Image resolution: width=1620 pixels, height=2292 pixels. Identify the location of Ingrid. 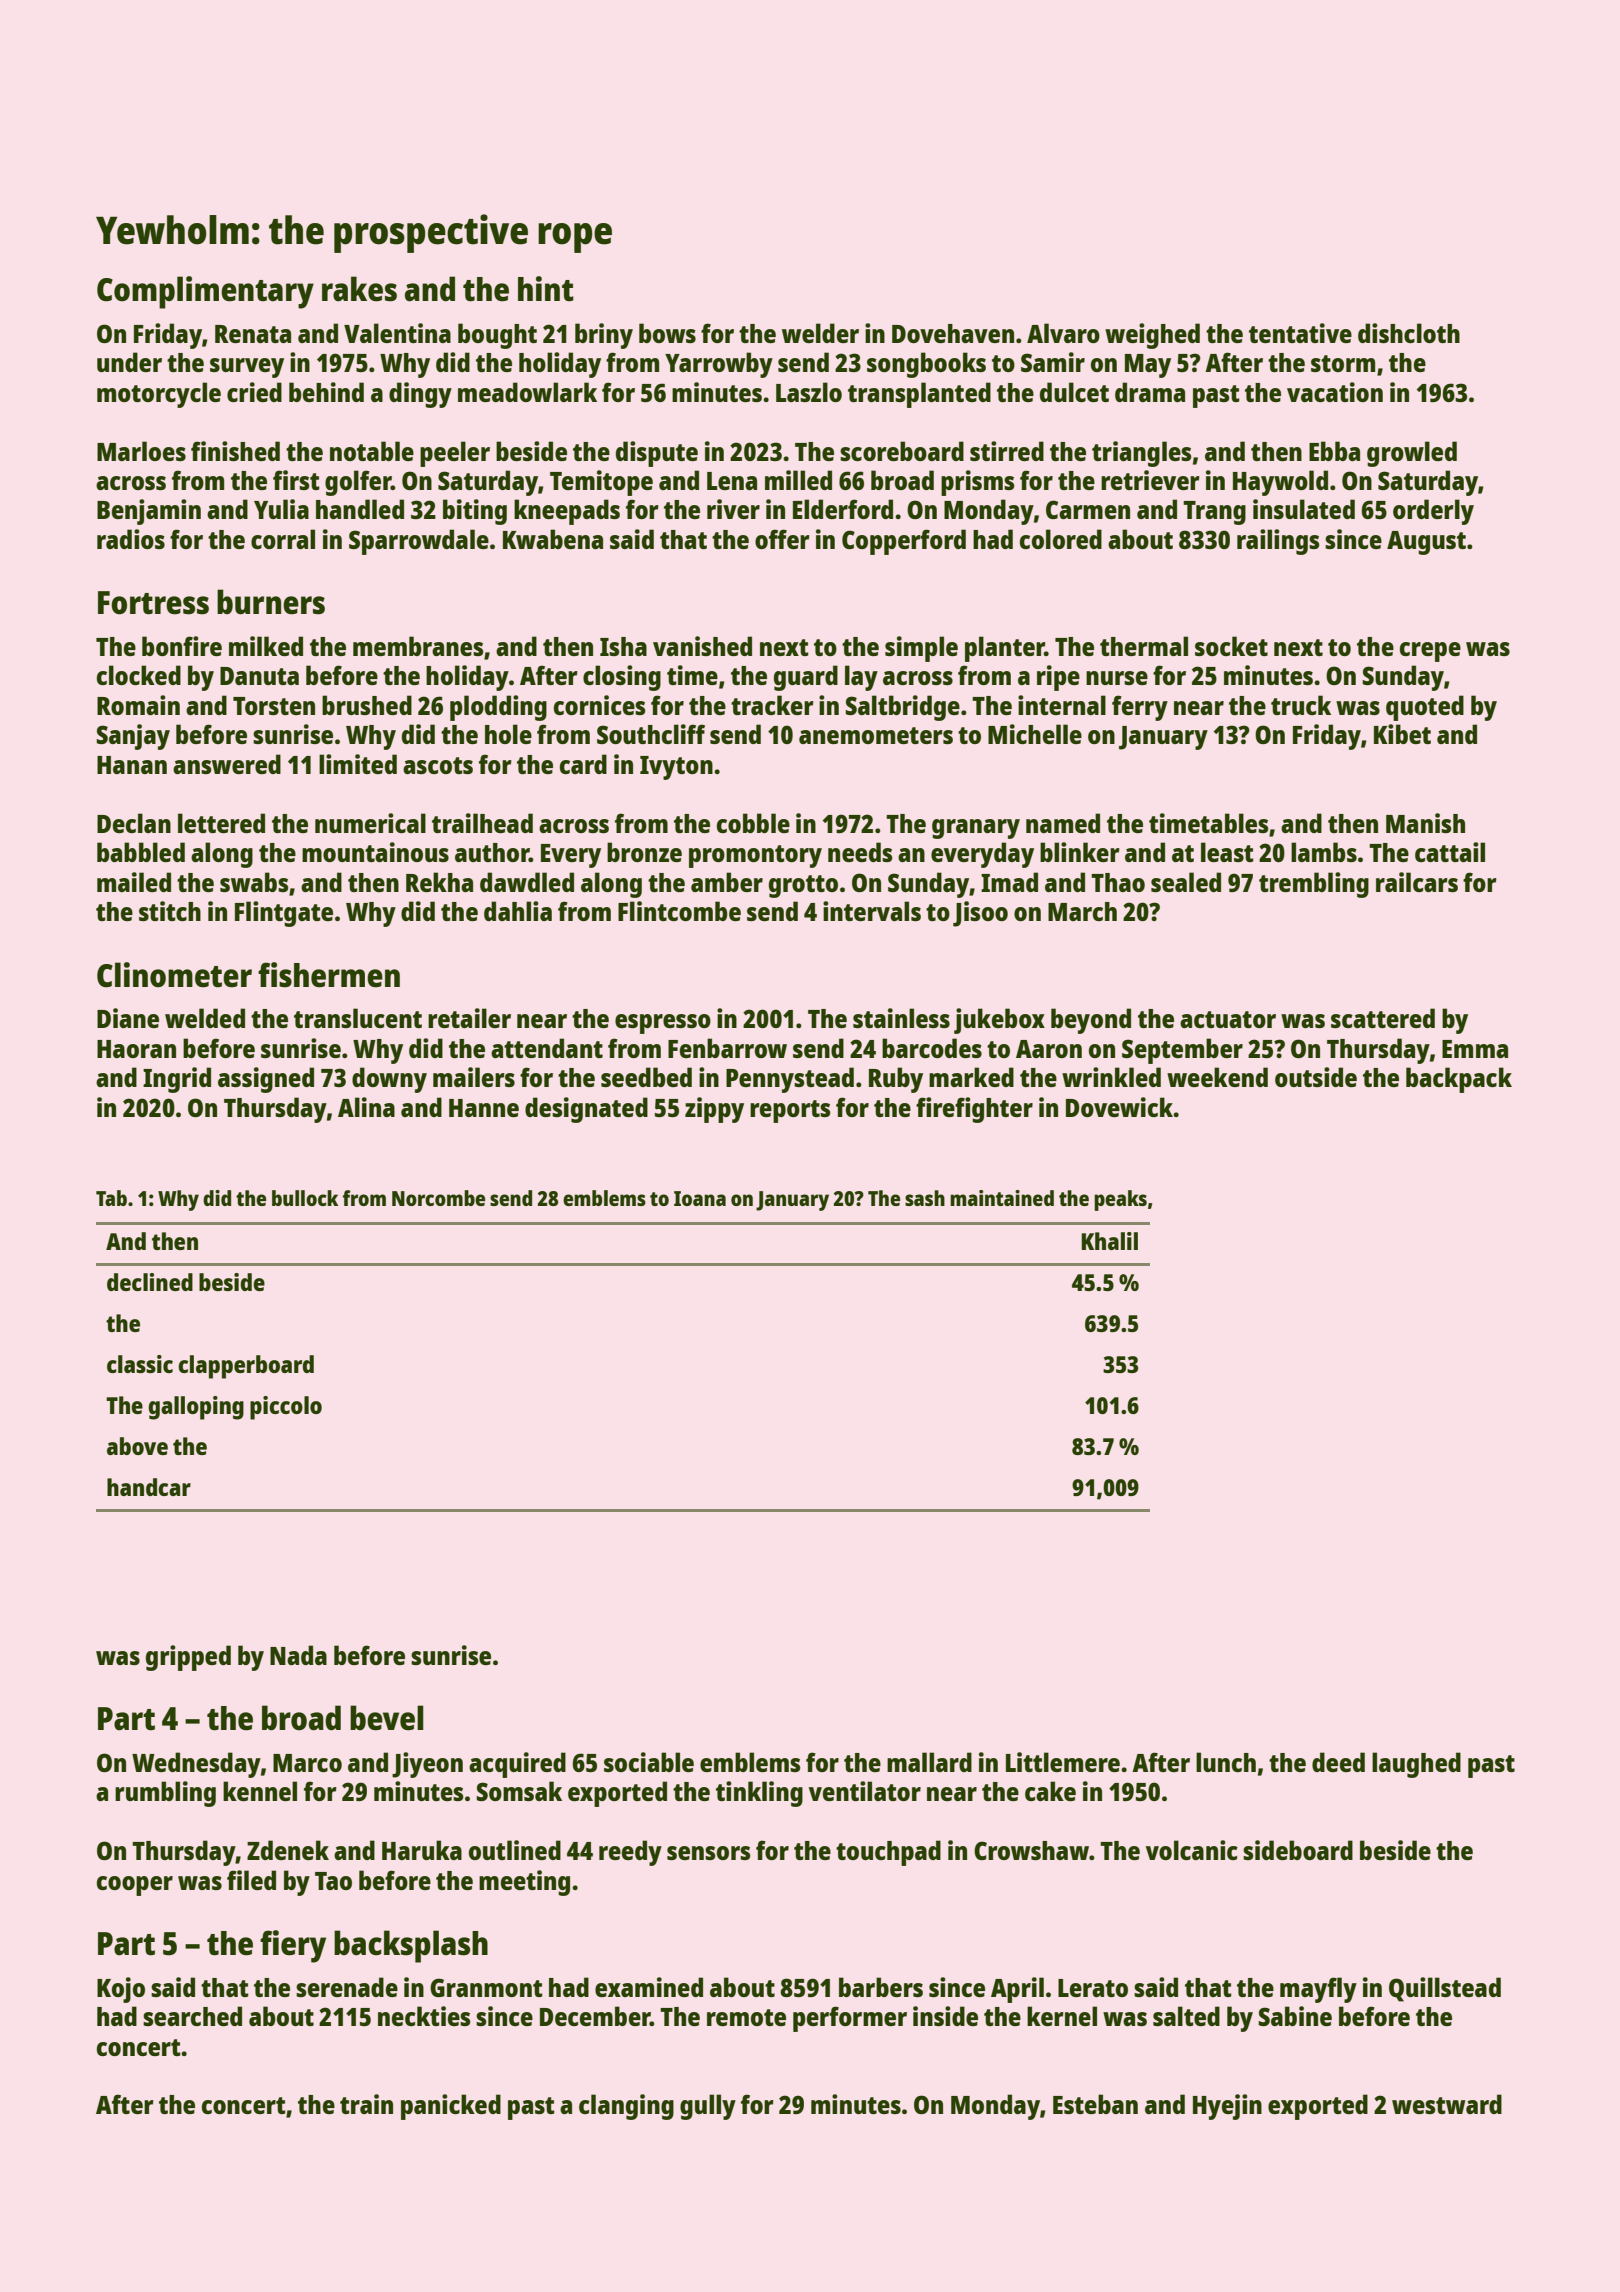
(177, 1080).
